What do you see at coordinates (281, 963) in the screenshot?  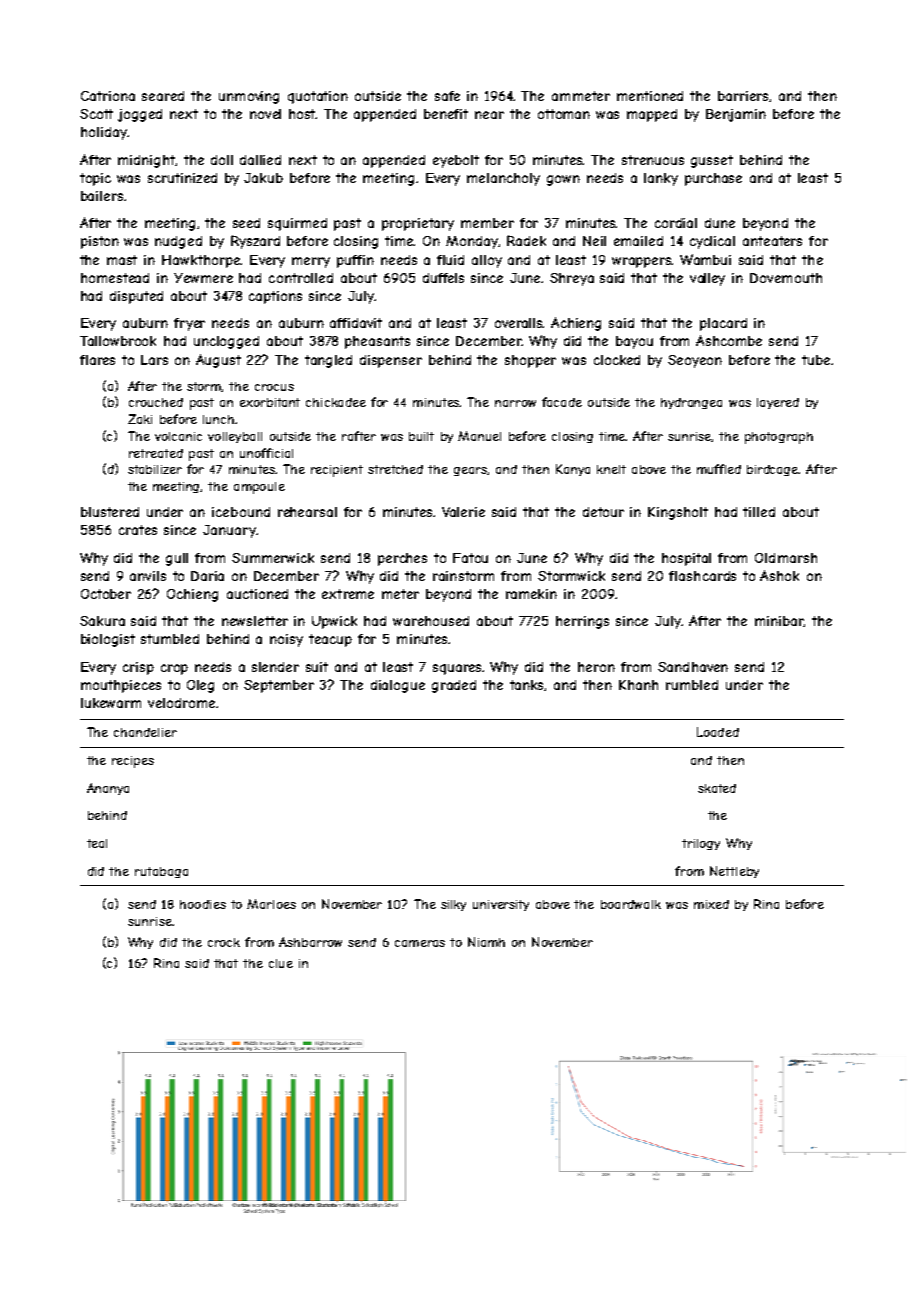 I see `clue` at bounding box center [281, 963].
